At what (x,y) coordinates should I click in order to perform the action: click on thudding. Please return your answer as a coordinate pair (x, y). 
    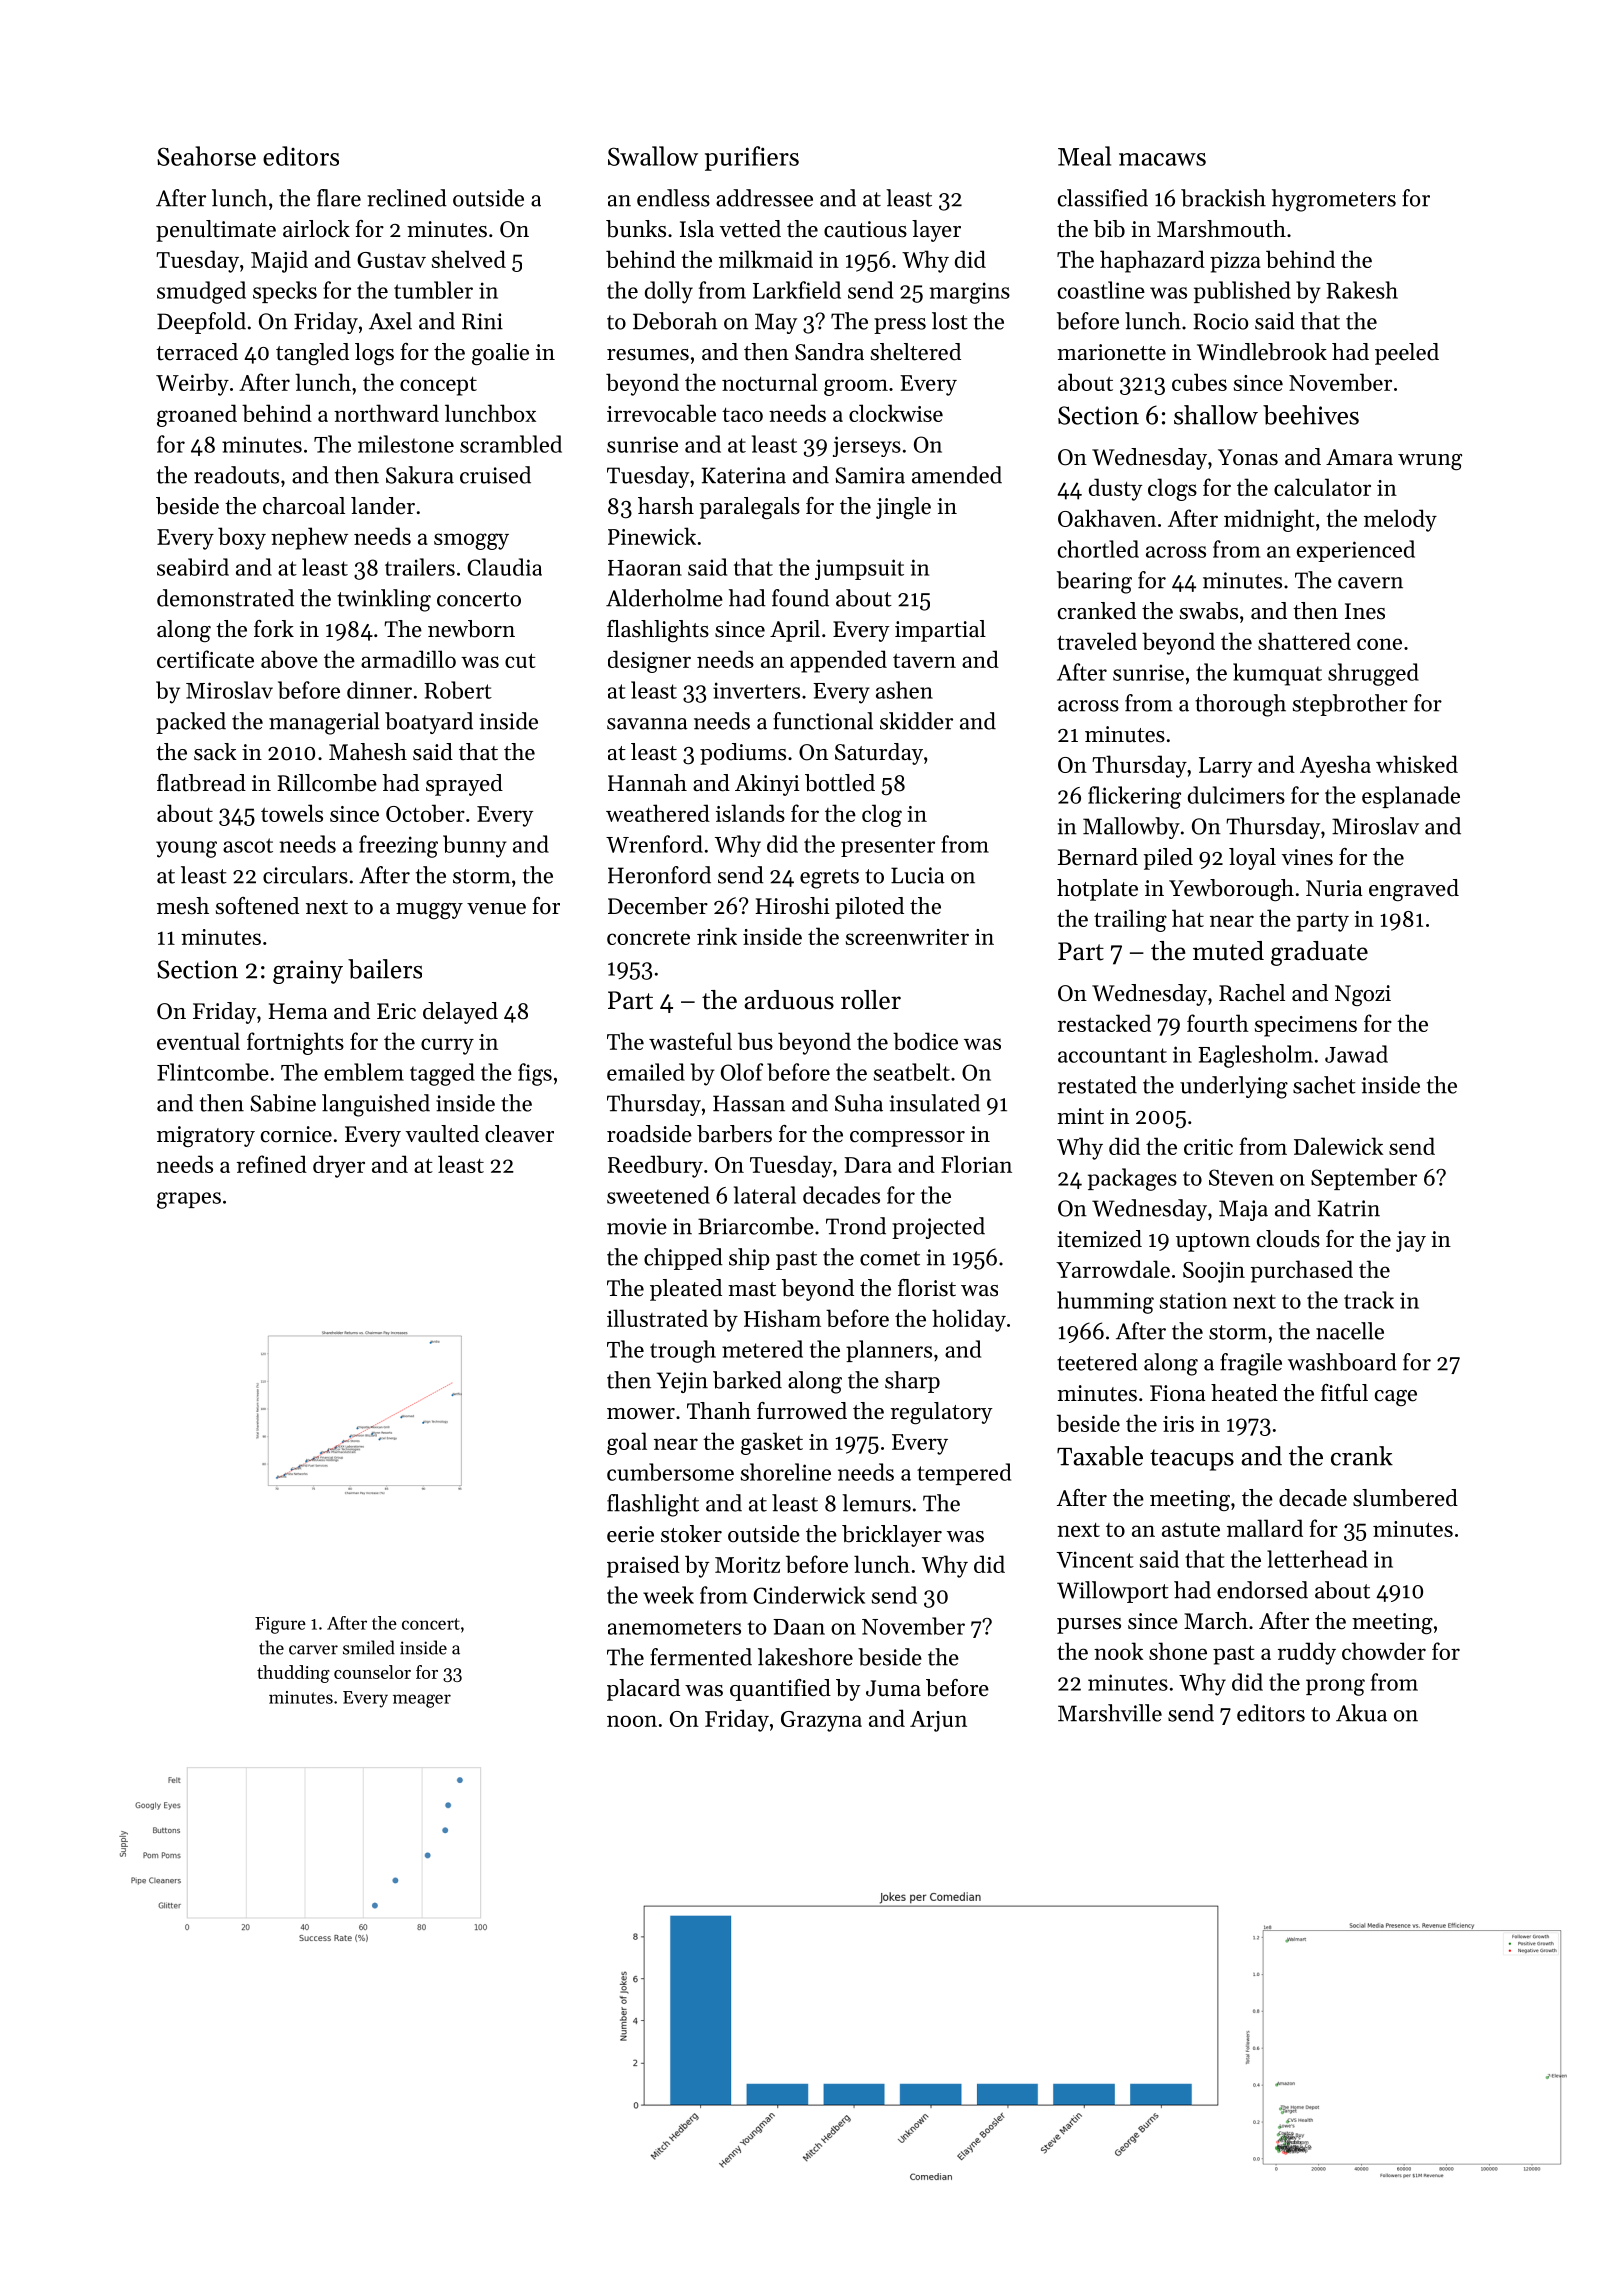
    Looking at the image, I should click on (293, 1674).
